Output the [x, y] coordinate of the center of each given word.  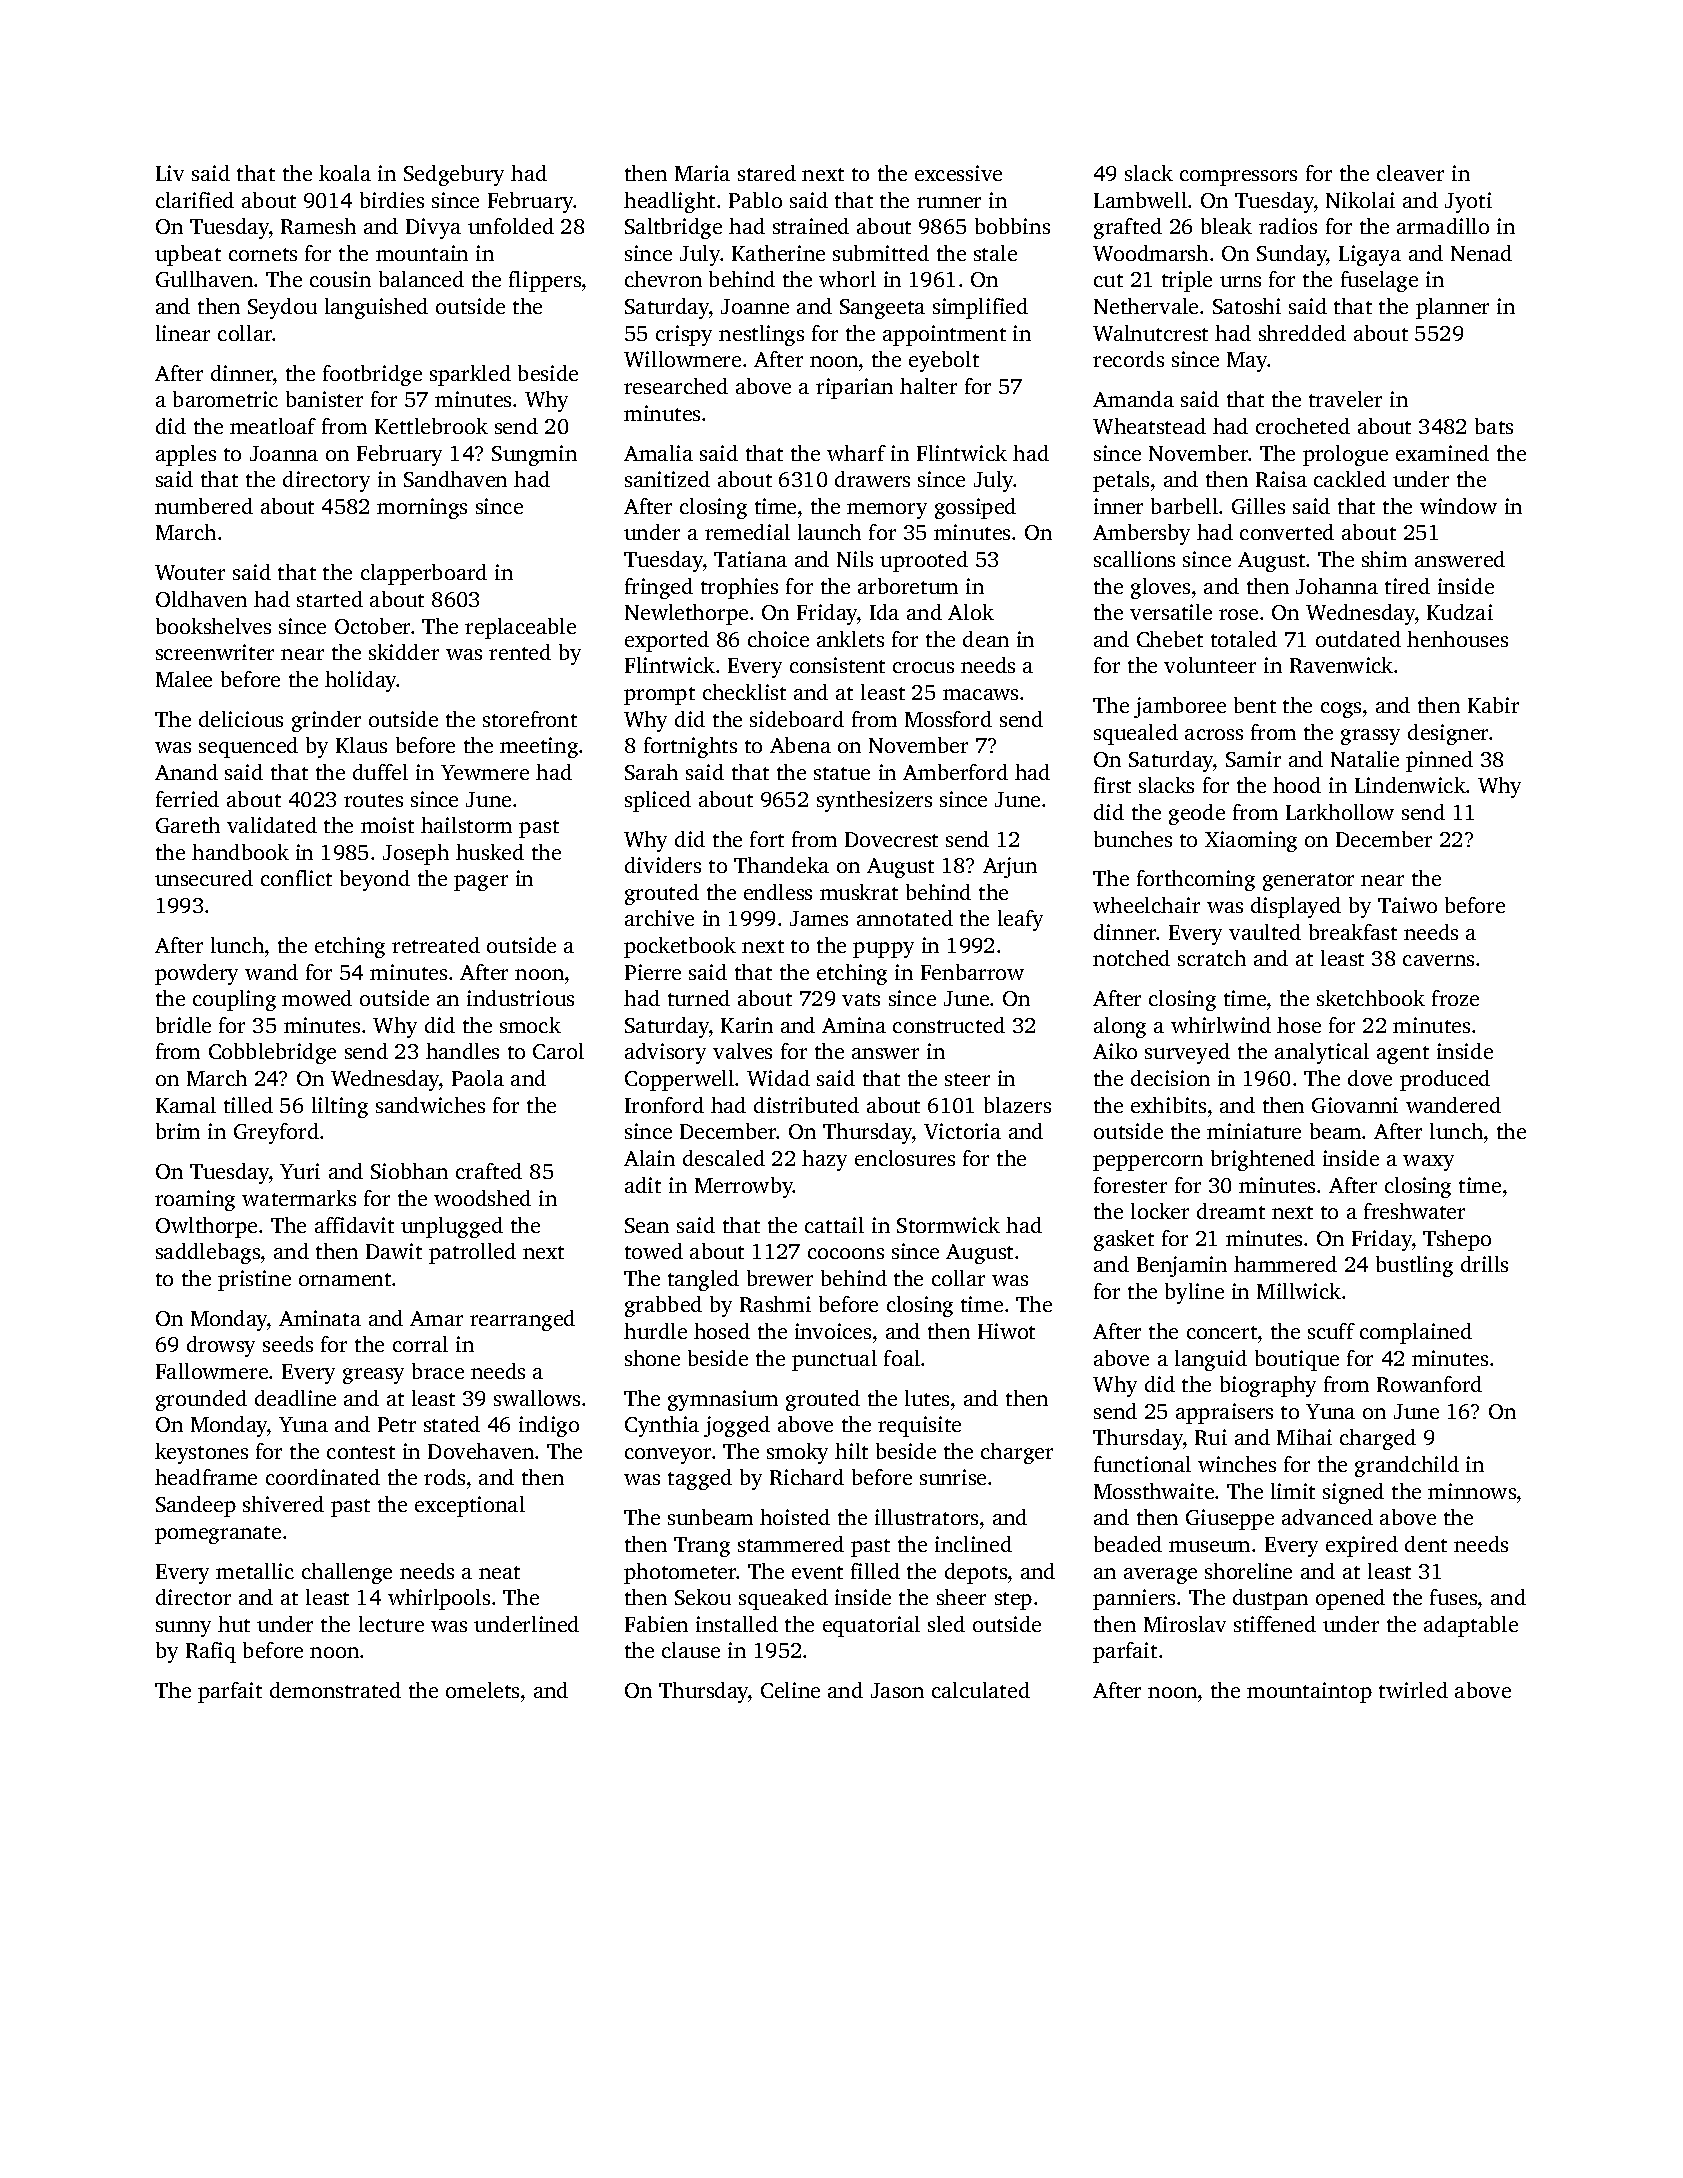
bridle [183, 1025]
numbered [204, 506]
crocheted [1303, 426]
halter [928, 386]
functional [1142, 1464]
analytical [1322, 1053]
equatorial [871, 1626]
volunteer [1210, 665]
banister [324, 399]
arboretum [908, 586]
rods [444, 1477]
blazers [1017, 1105]
